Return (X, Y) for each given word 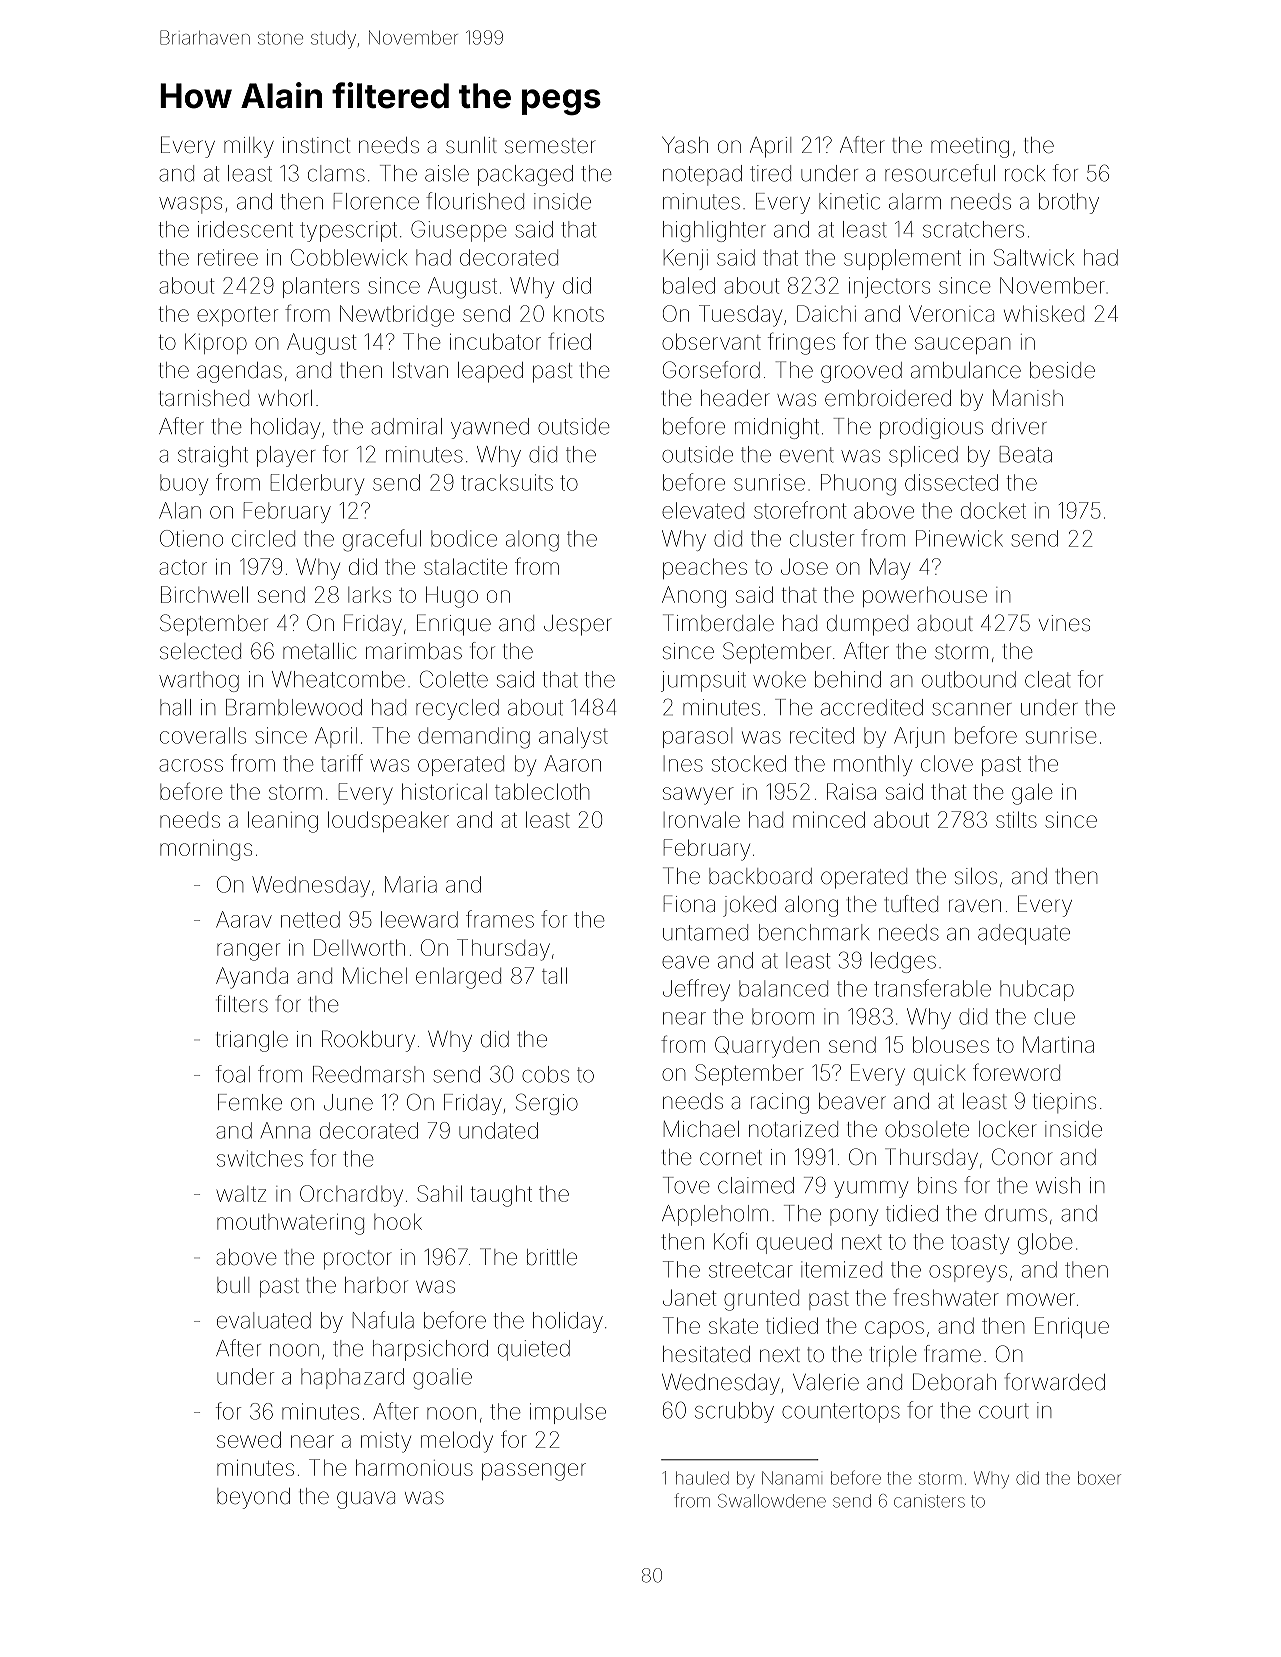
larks (369, 595)
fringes (801, 343)
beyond (253, 1498)
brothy (1069, 203)
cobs (545, 1074)
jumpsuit (703, 681)
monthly (873, 765)
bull (233, 1285)
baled (689, 285)
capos (894, 1329)
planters (321, 287)
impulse (568, 1413)
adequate (1024, 934)
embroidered (888, 398)
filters (242, 1004)
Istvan (420, 370)
